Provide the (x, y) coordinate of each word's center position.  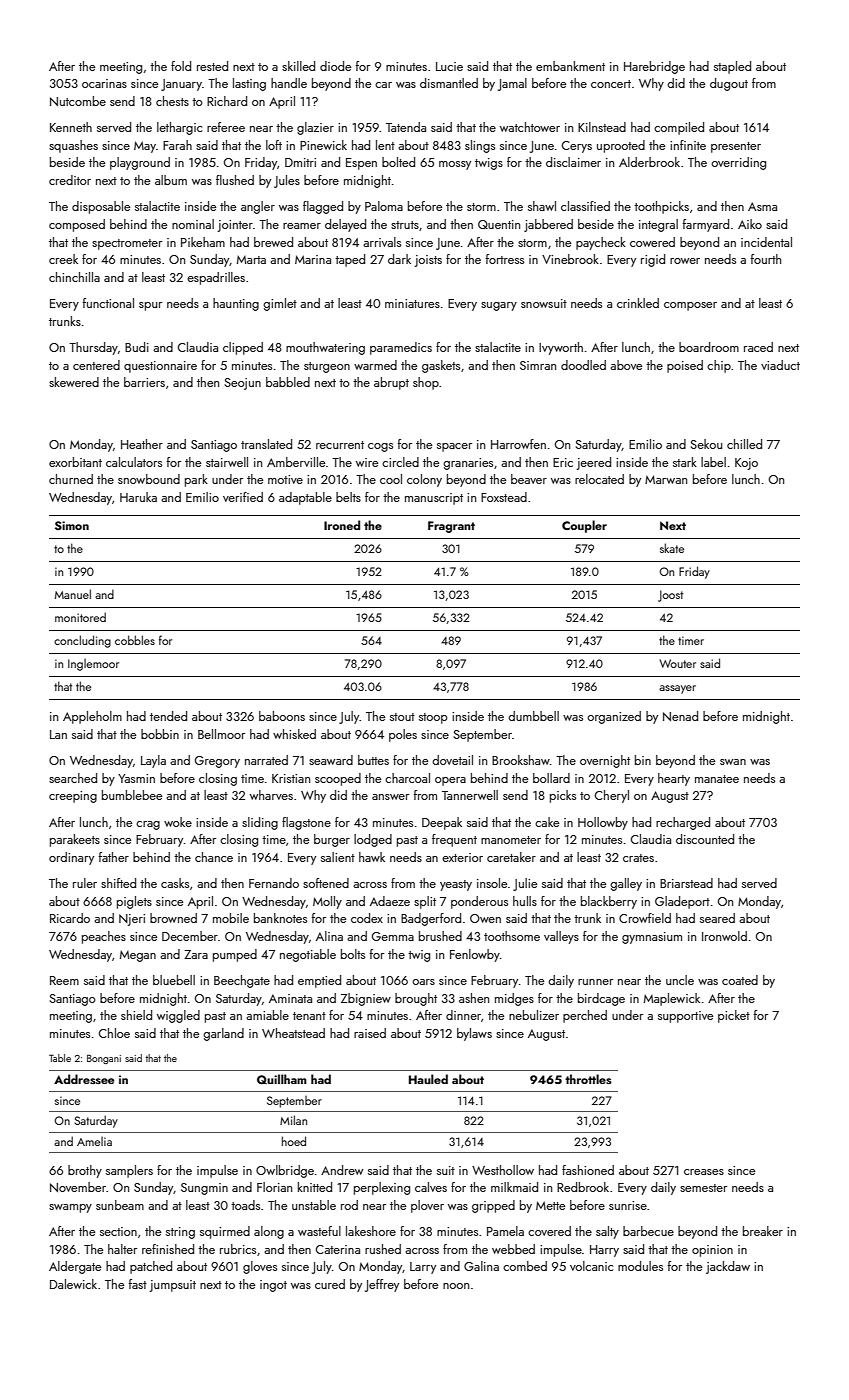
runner (595, 982)
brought (416, 999)
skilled (298, 66)
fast (138, 1284)
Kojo (746, 464)
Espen (361, 164)
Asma (762, 206)
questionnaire (160, 367)
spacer (454, 447)
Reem (64, 980)
